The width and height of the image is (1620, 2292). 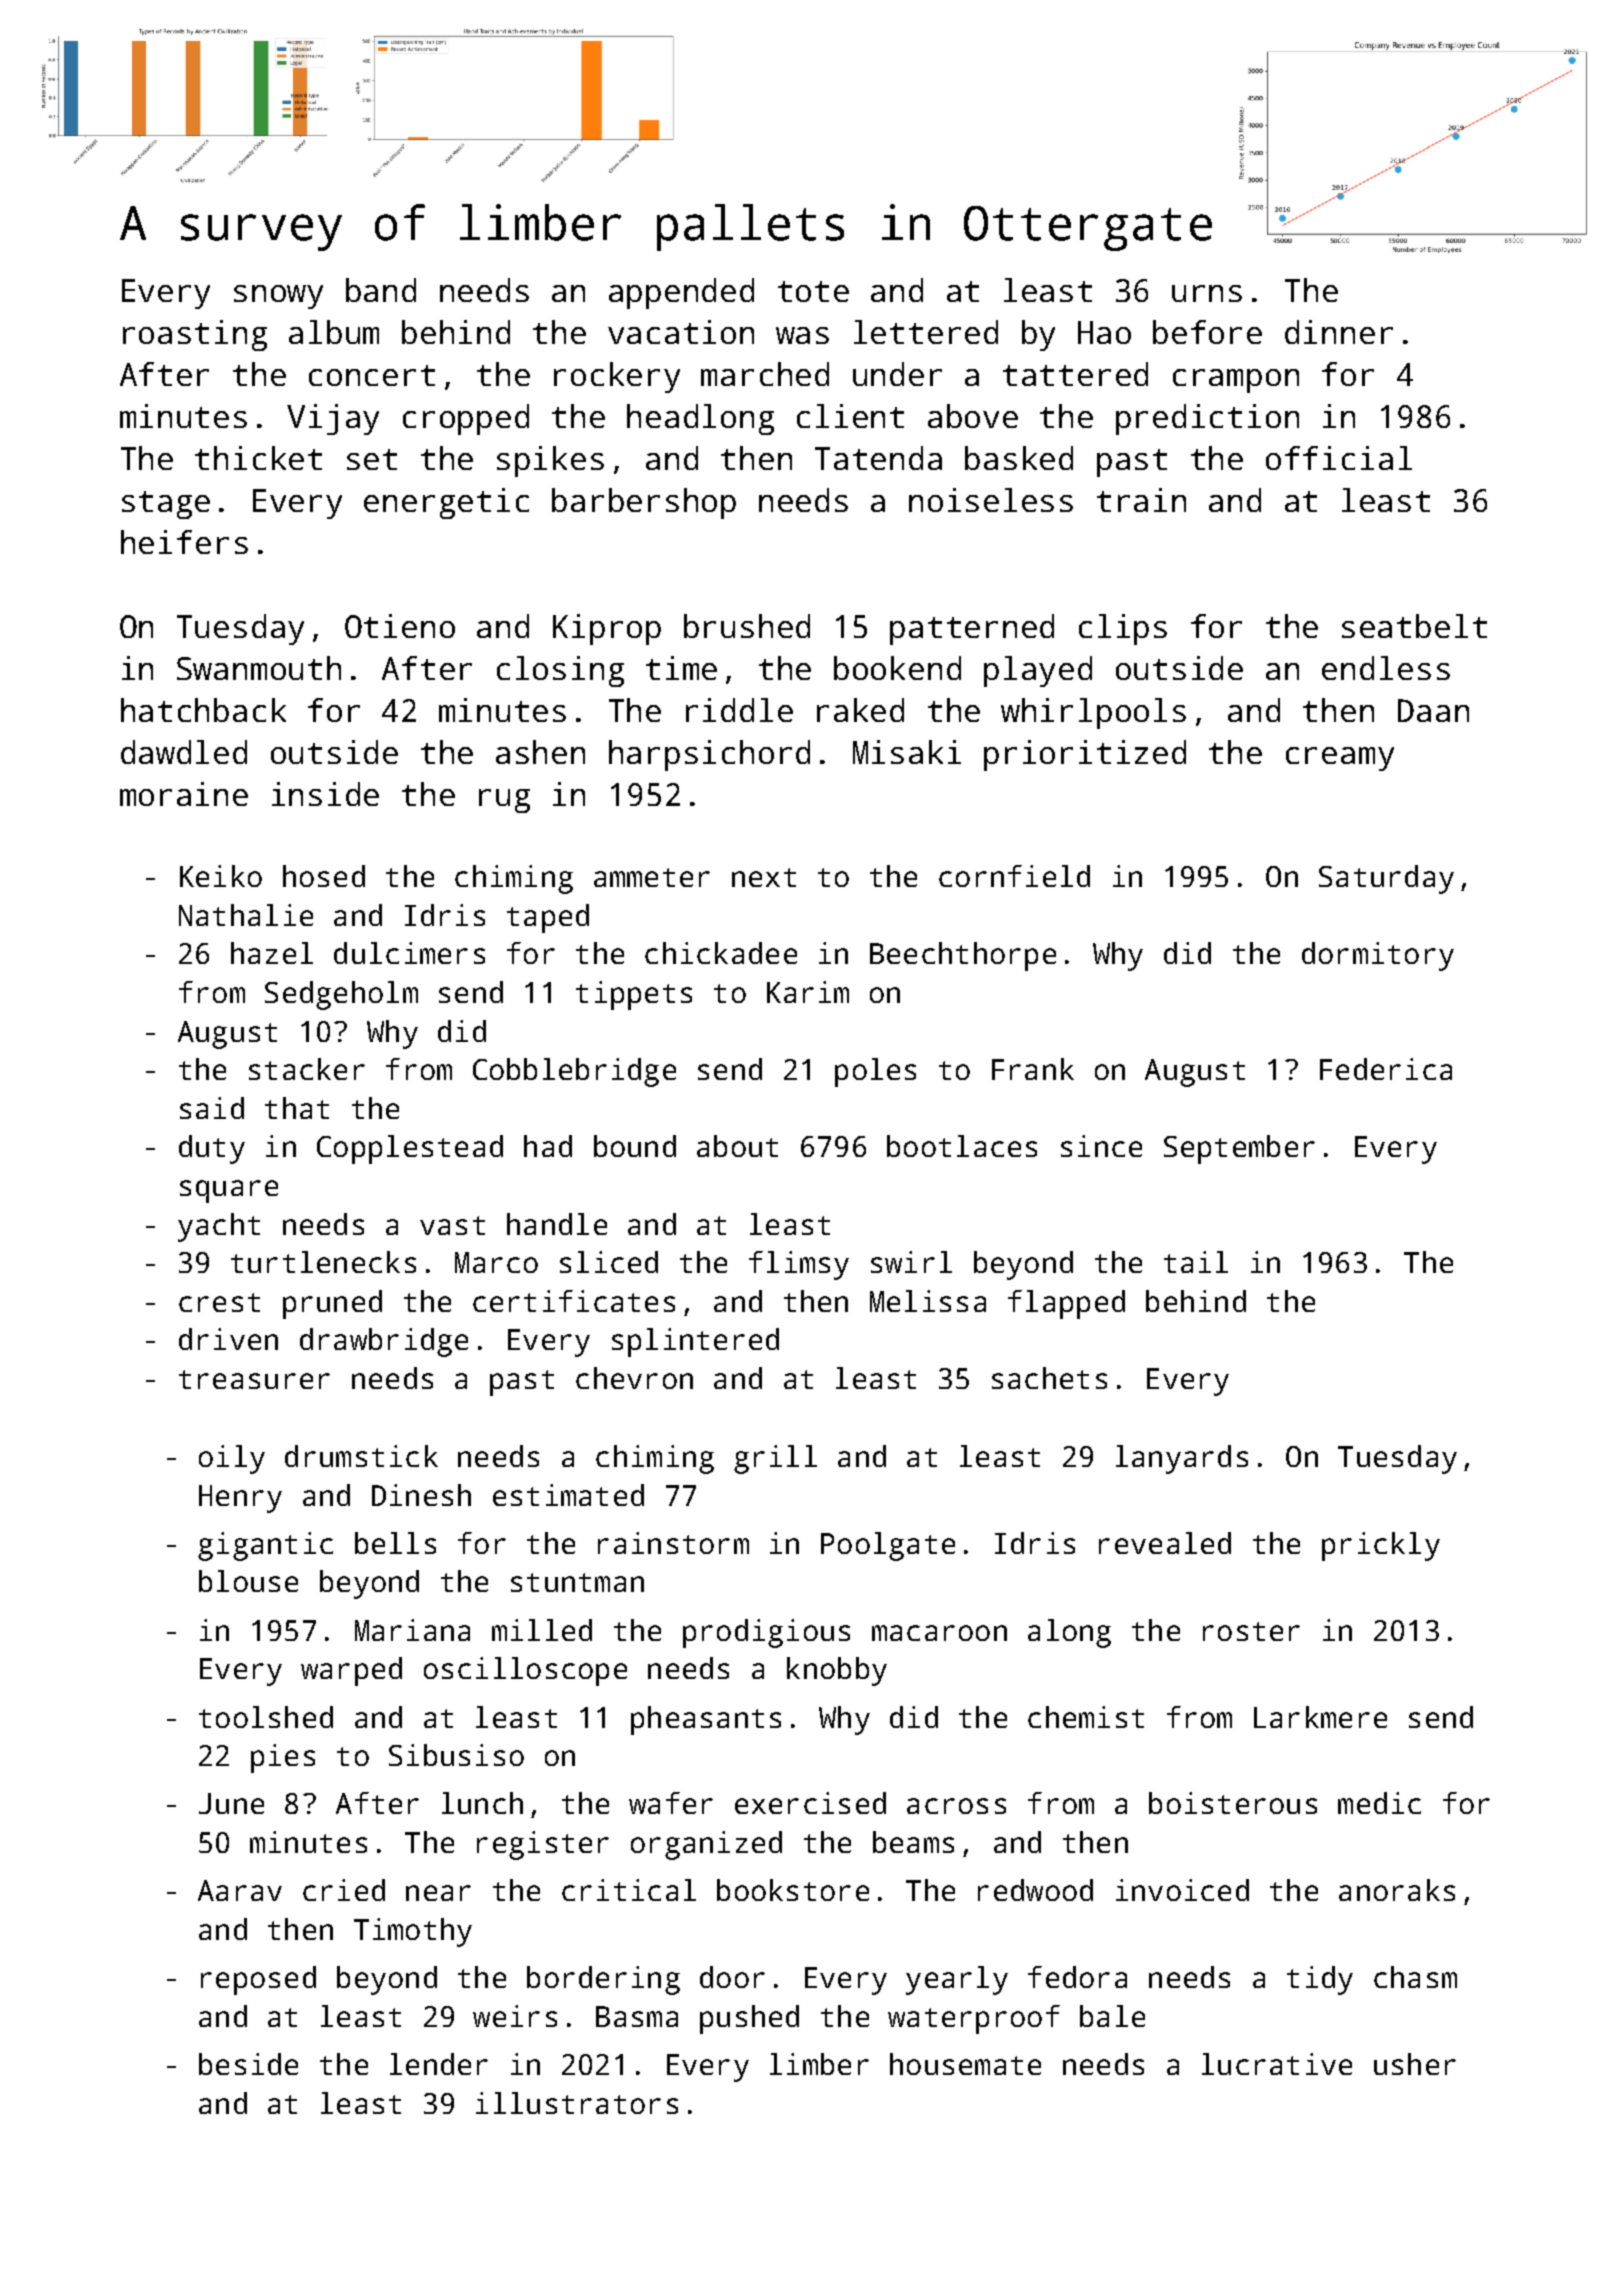 What do you see at coordinates (1381, 1546) in the image?
I see `prickly` at bounding box center [1381, 1546].
